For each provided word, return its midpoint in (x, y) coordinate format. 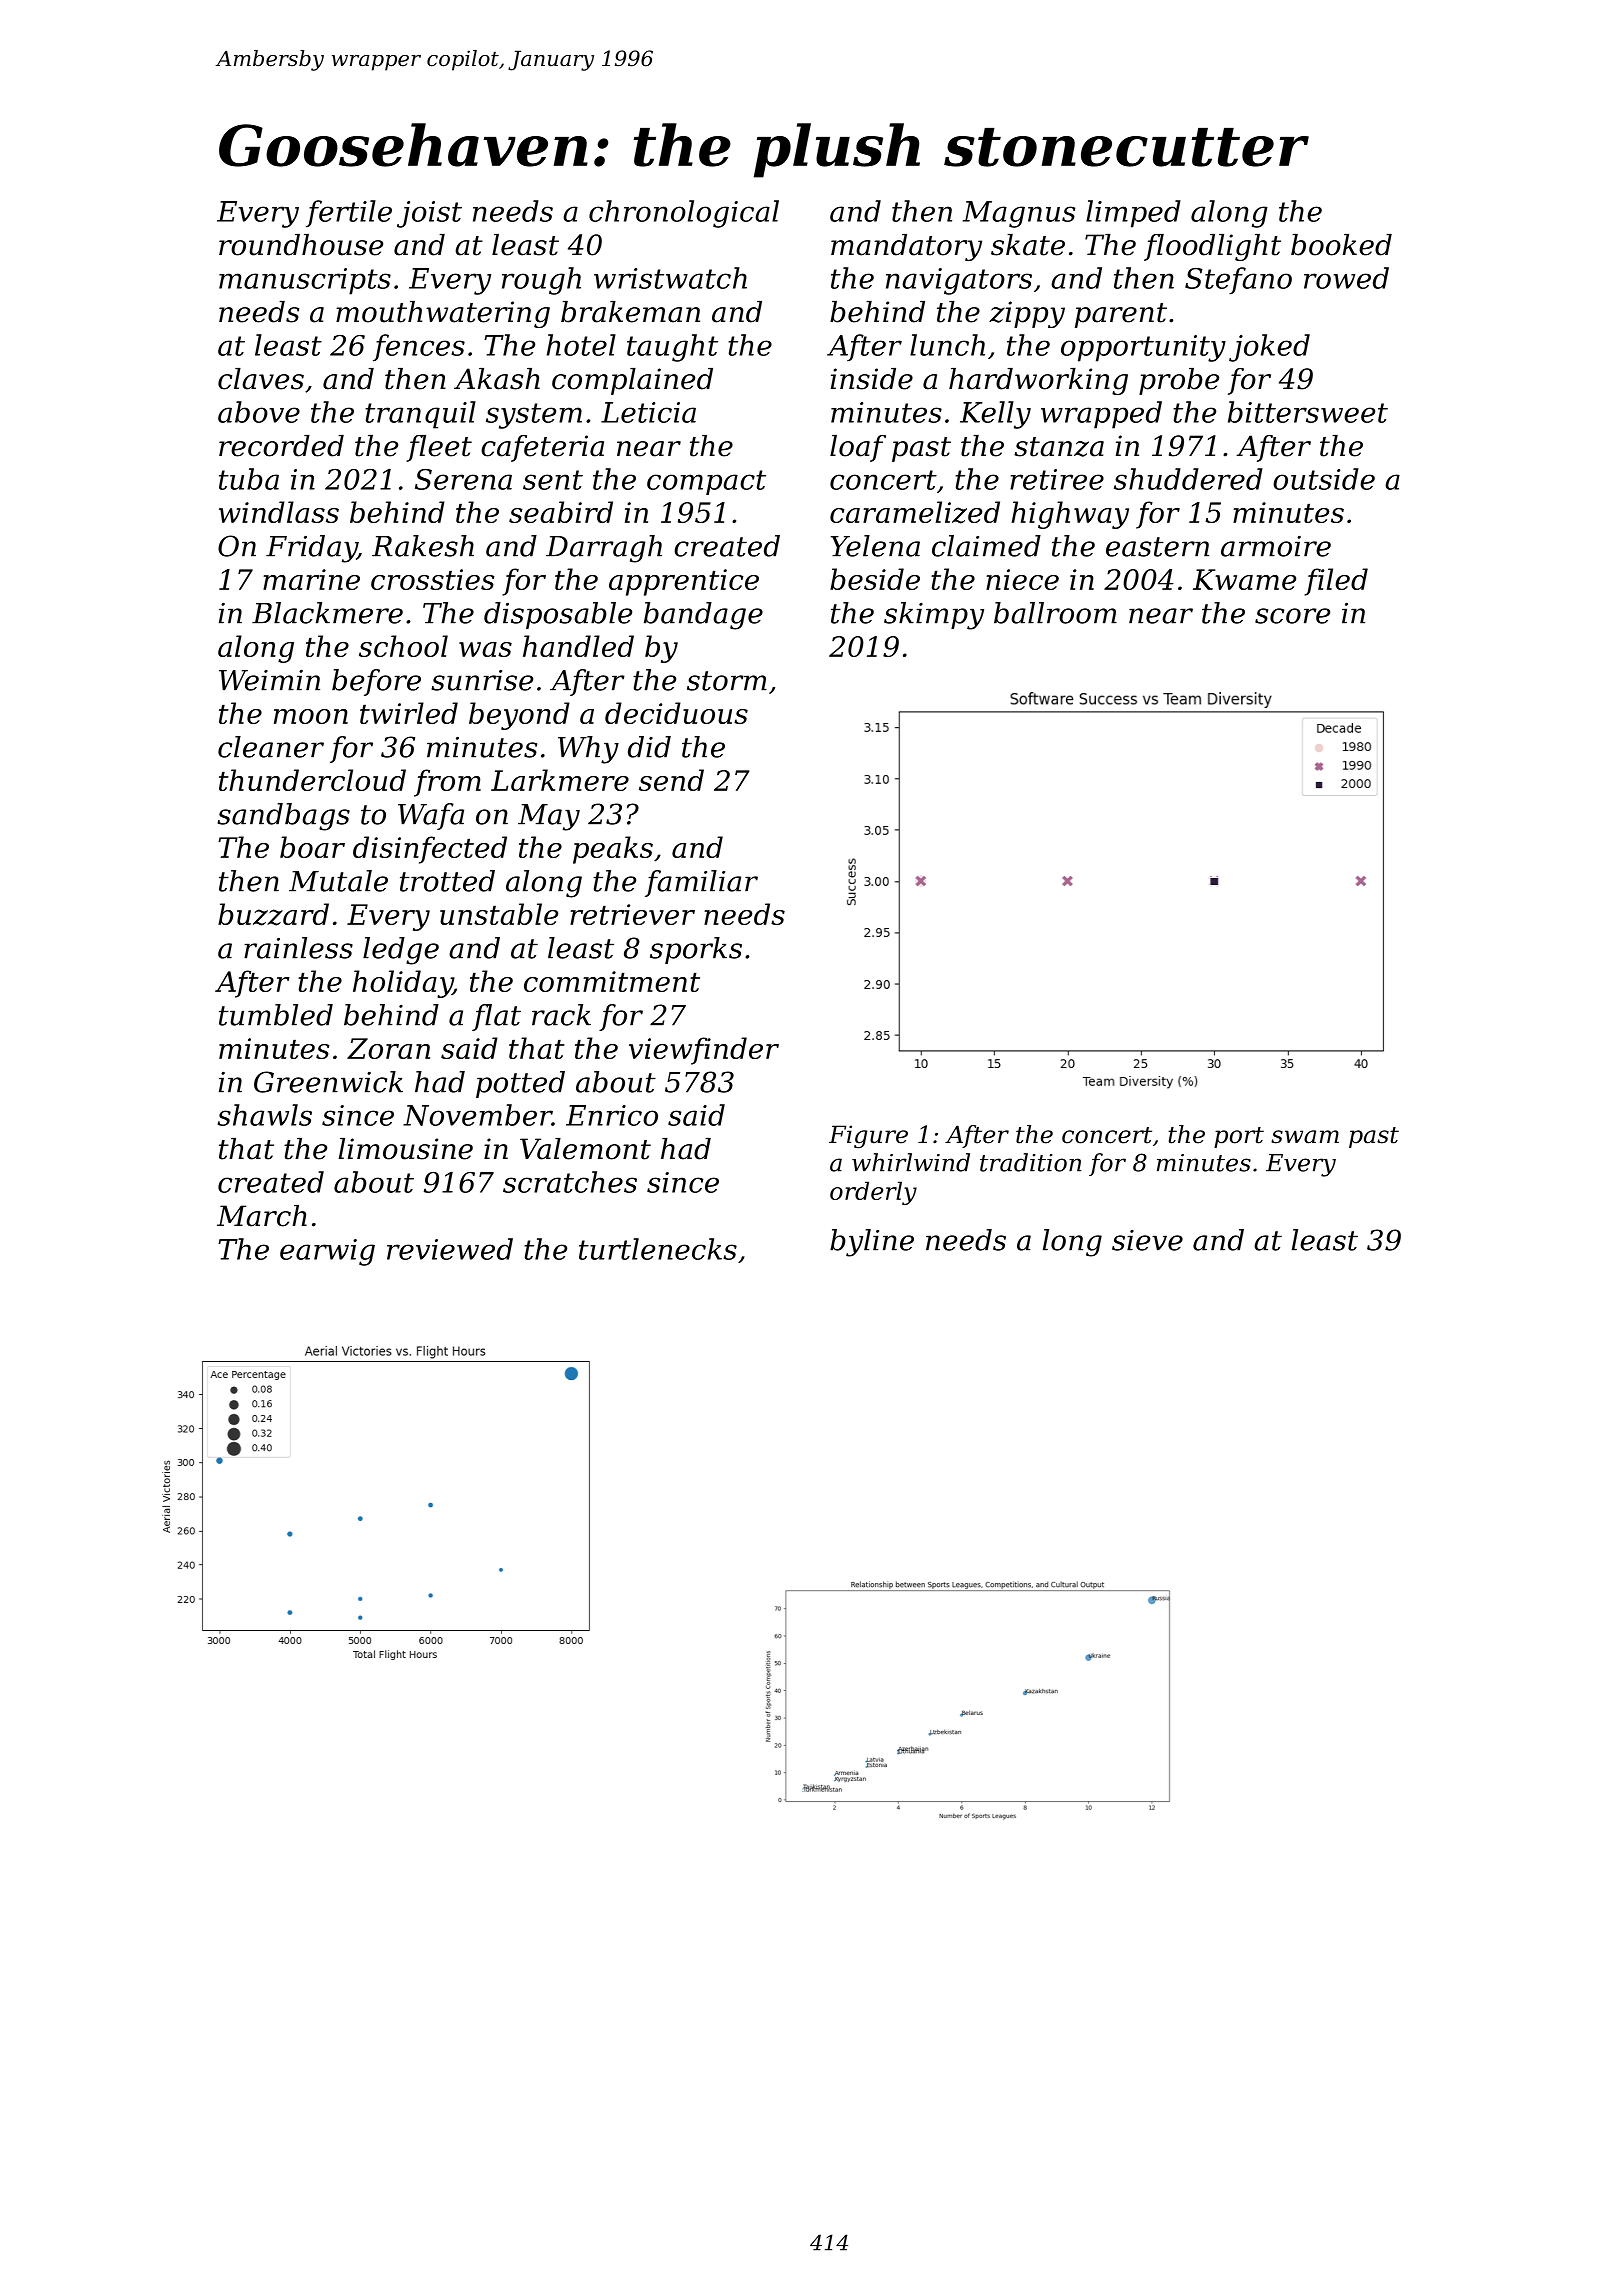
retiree (1057, 479)
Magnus (1019, 214)
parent (1121, 315)
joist (429, 214)
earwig (327, 1252)
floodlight (1212, 247)
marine (311, 579)
